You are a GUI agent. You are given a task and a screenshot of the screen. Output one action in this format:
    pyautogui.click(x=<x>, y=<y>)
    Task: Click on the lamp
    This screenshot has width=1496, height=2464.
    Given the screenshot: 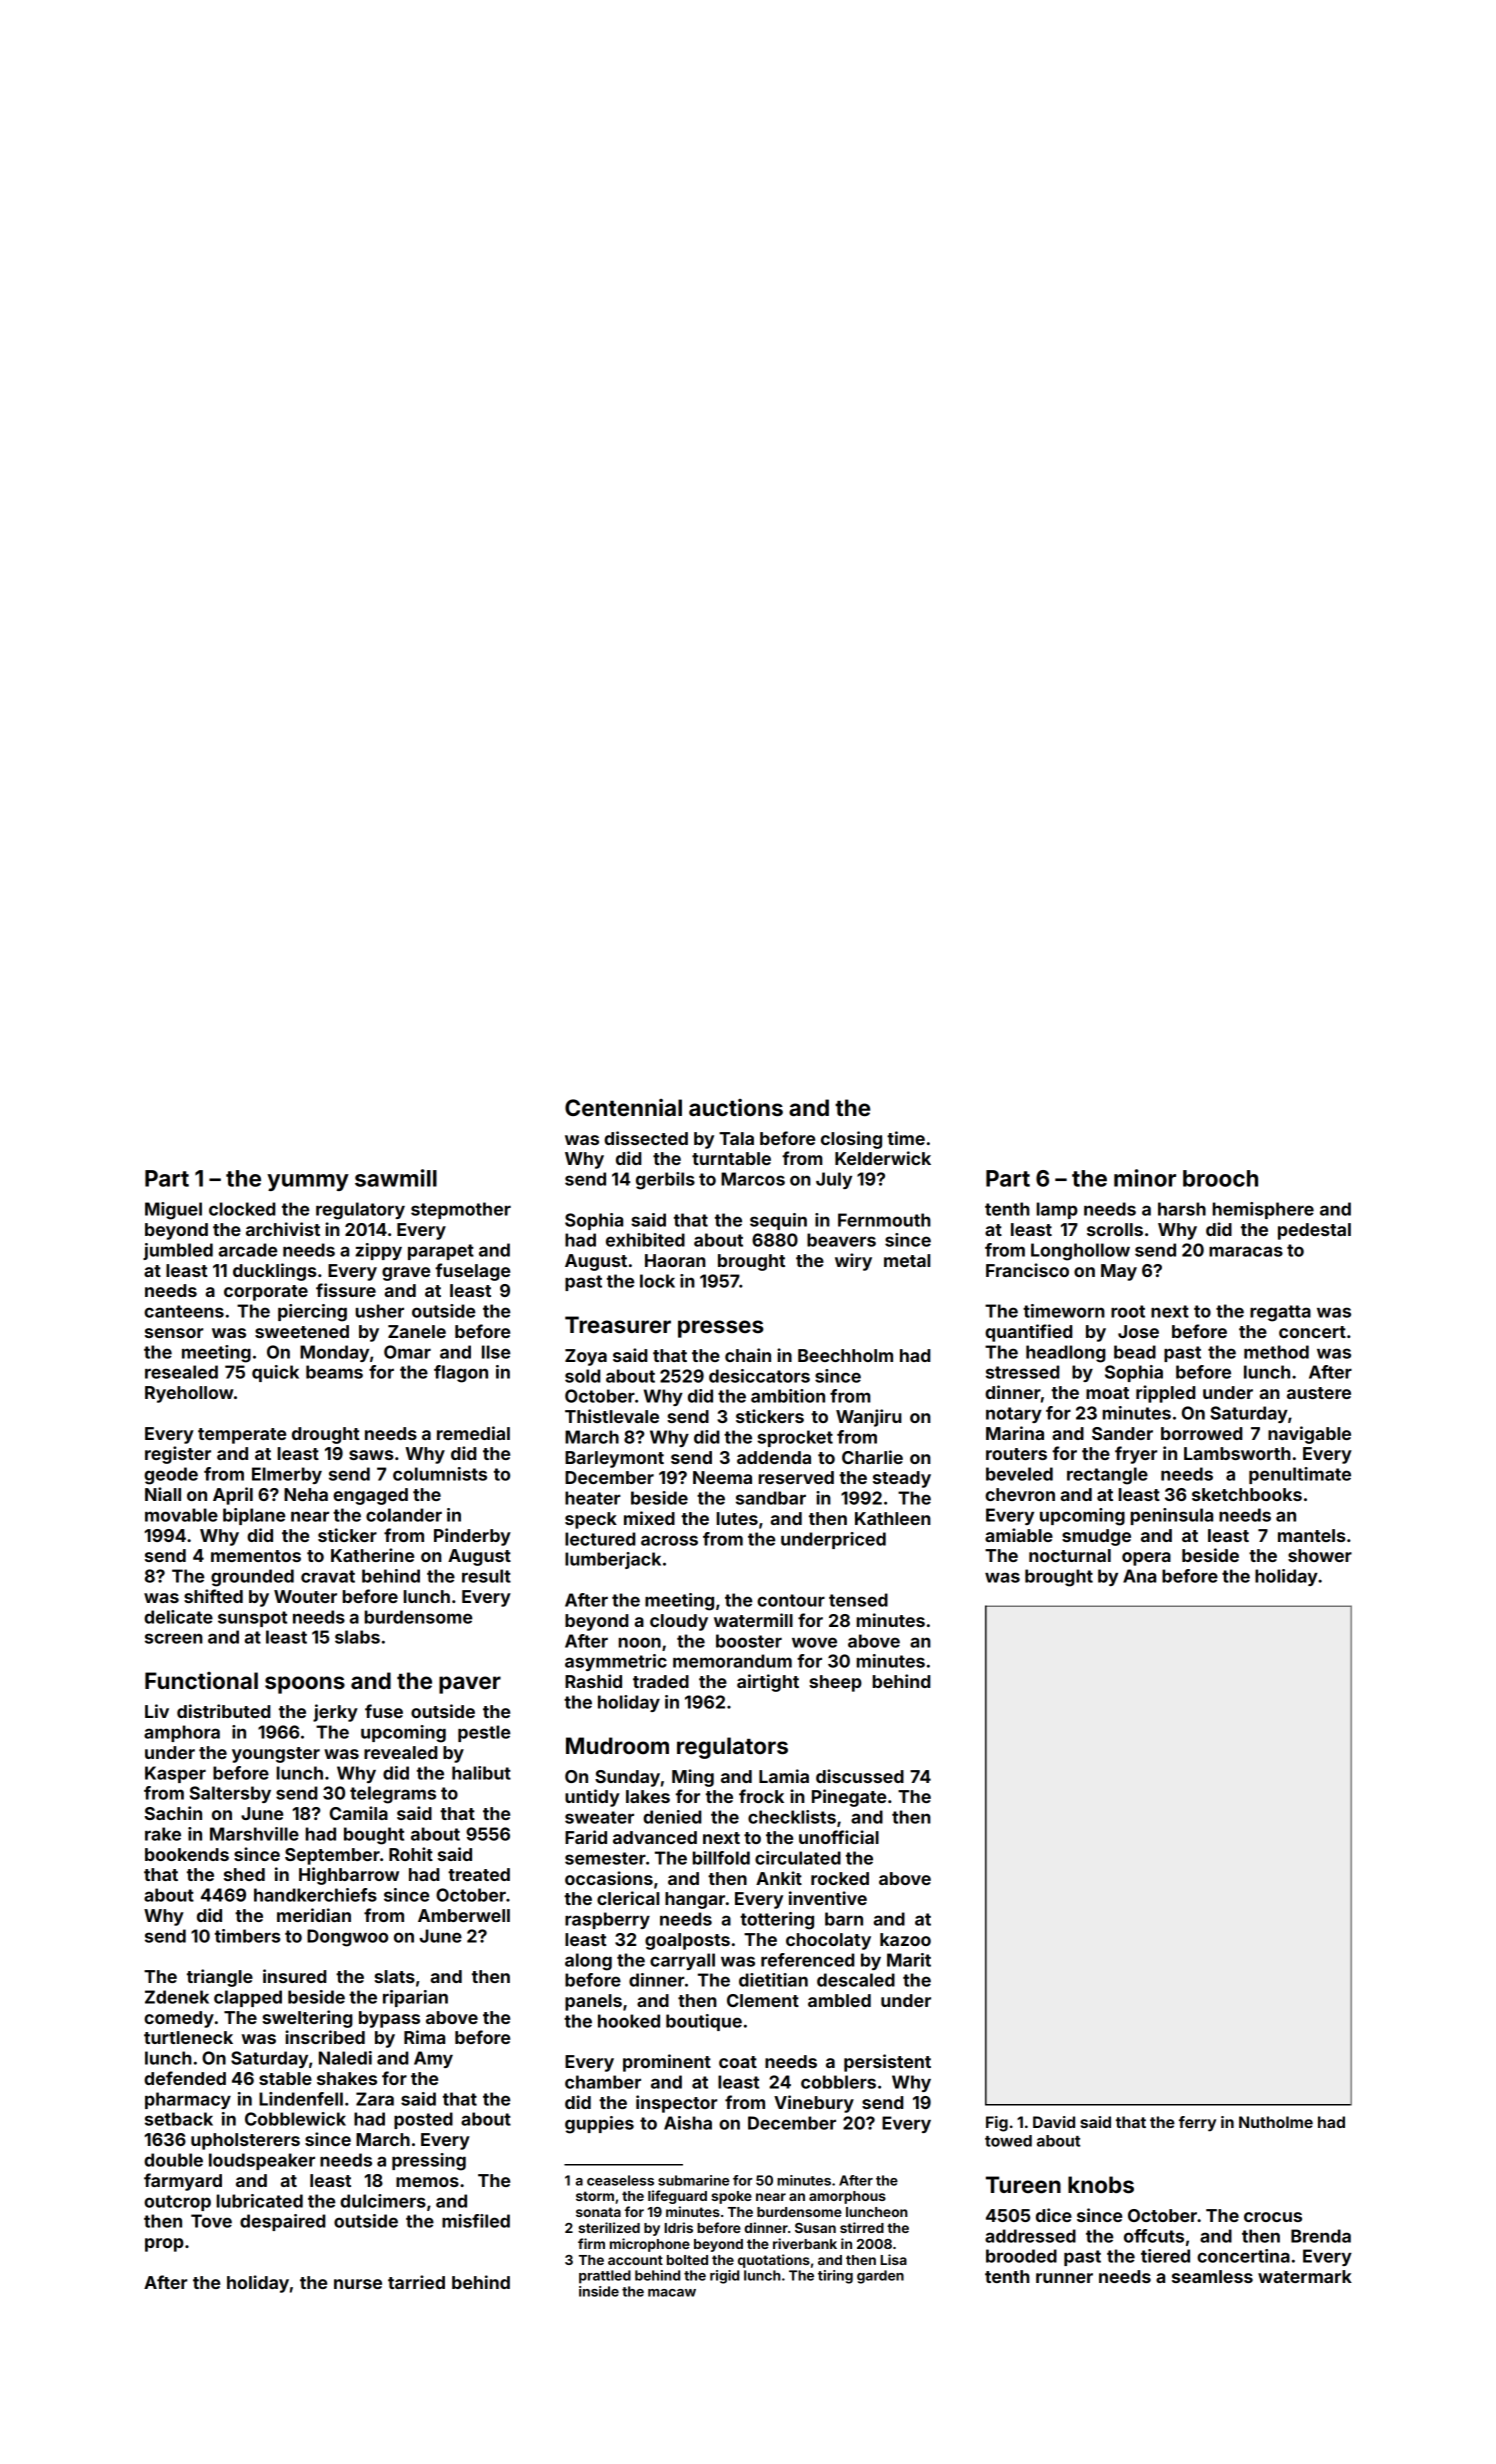 What is the action you would take?
    pyautogui.click(x=1057, y=1210)
